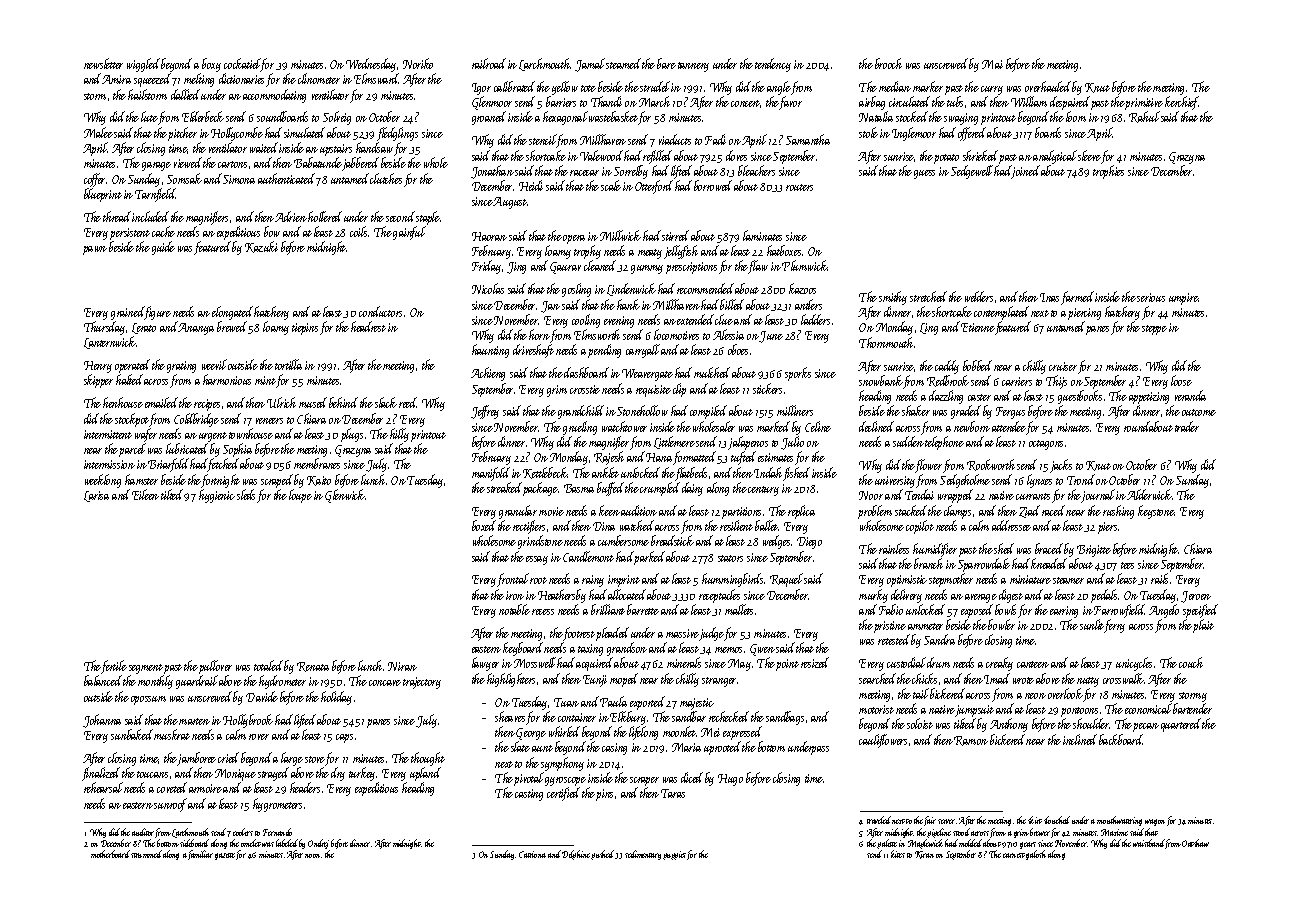 This document has height=924, width=1308. What do you see at coordinates (114, 667) in the document?
I see `fertile` at bounding box center [114, 667].
